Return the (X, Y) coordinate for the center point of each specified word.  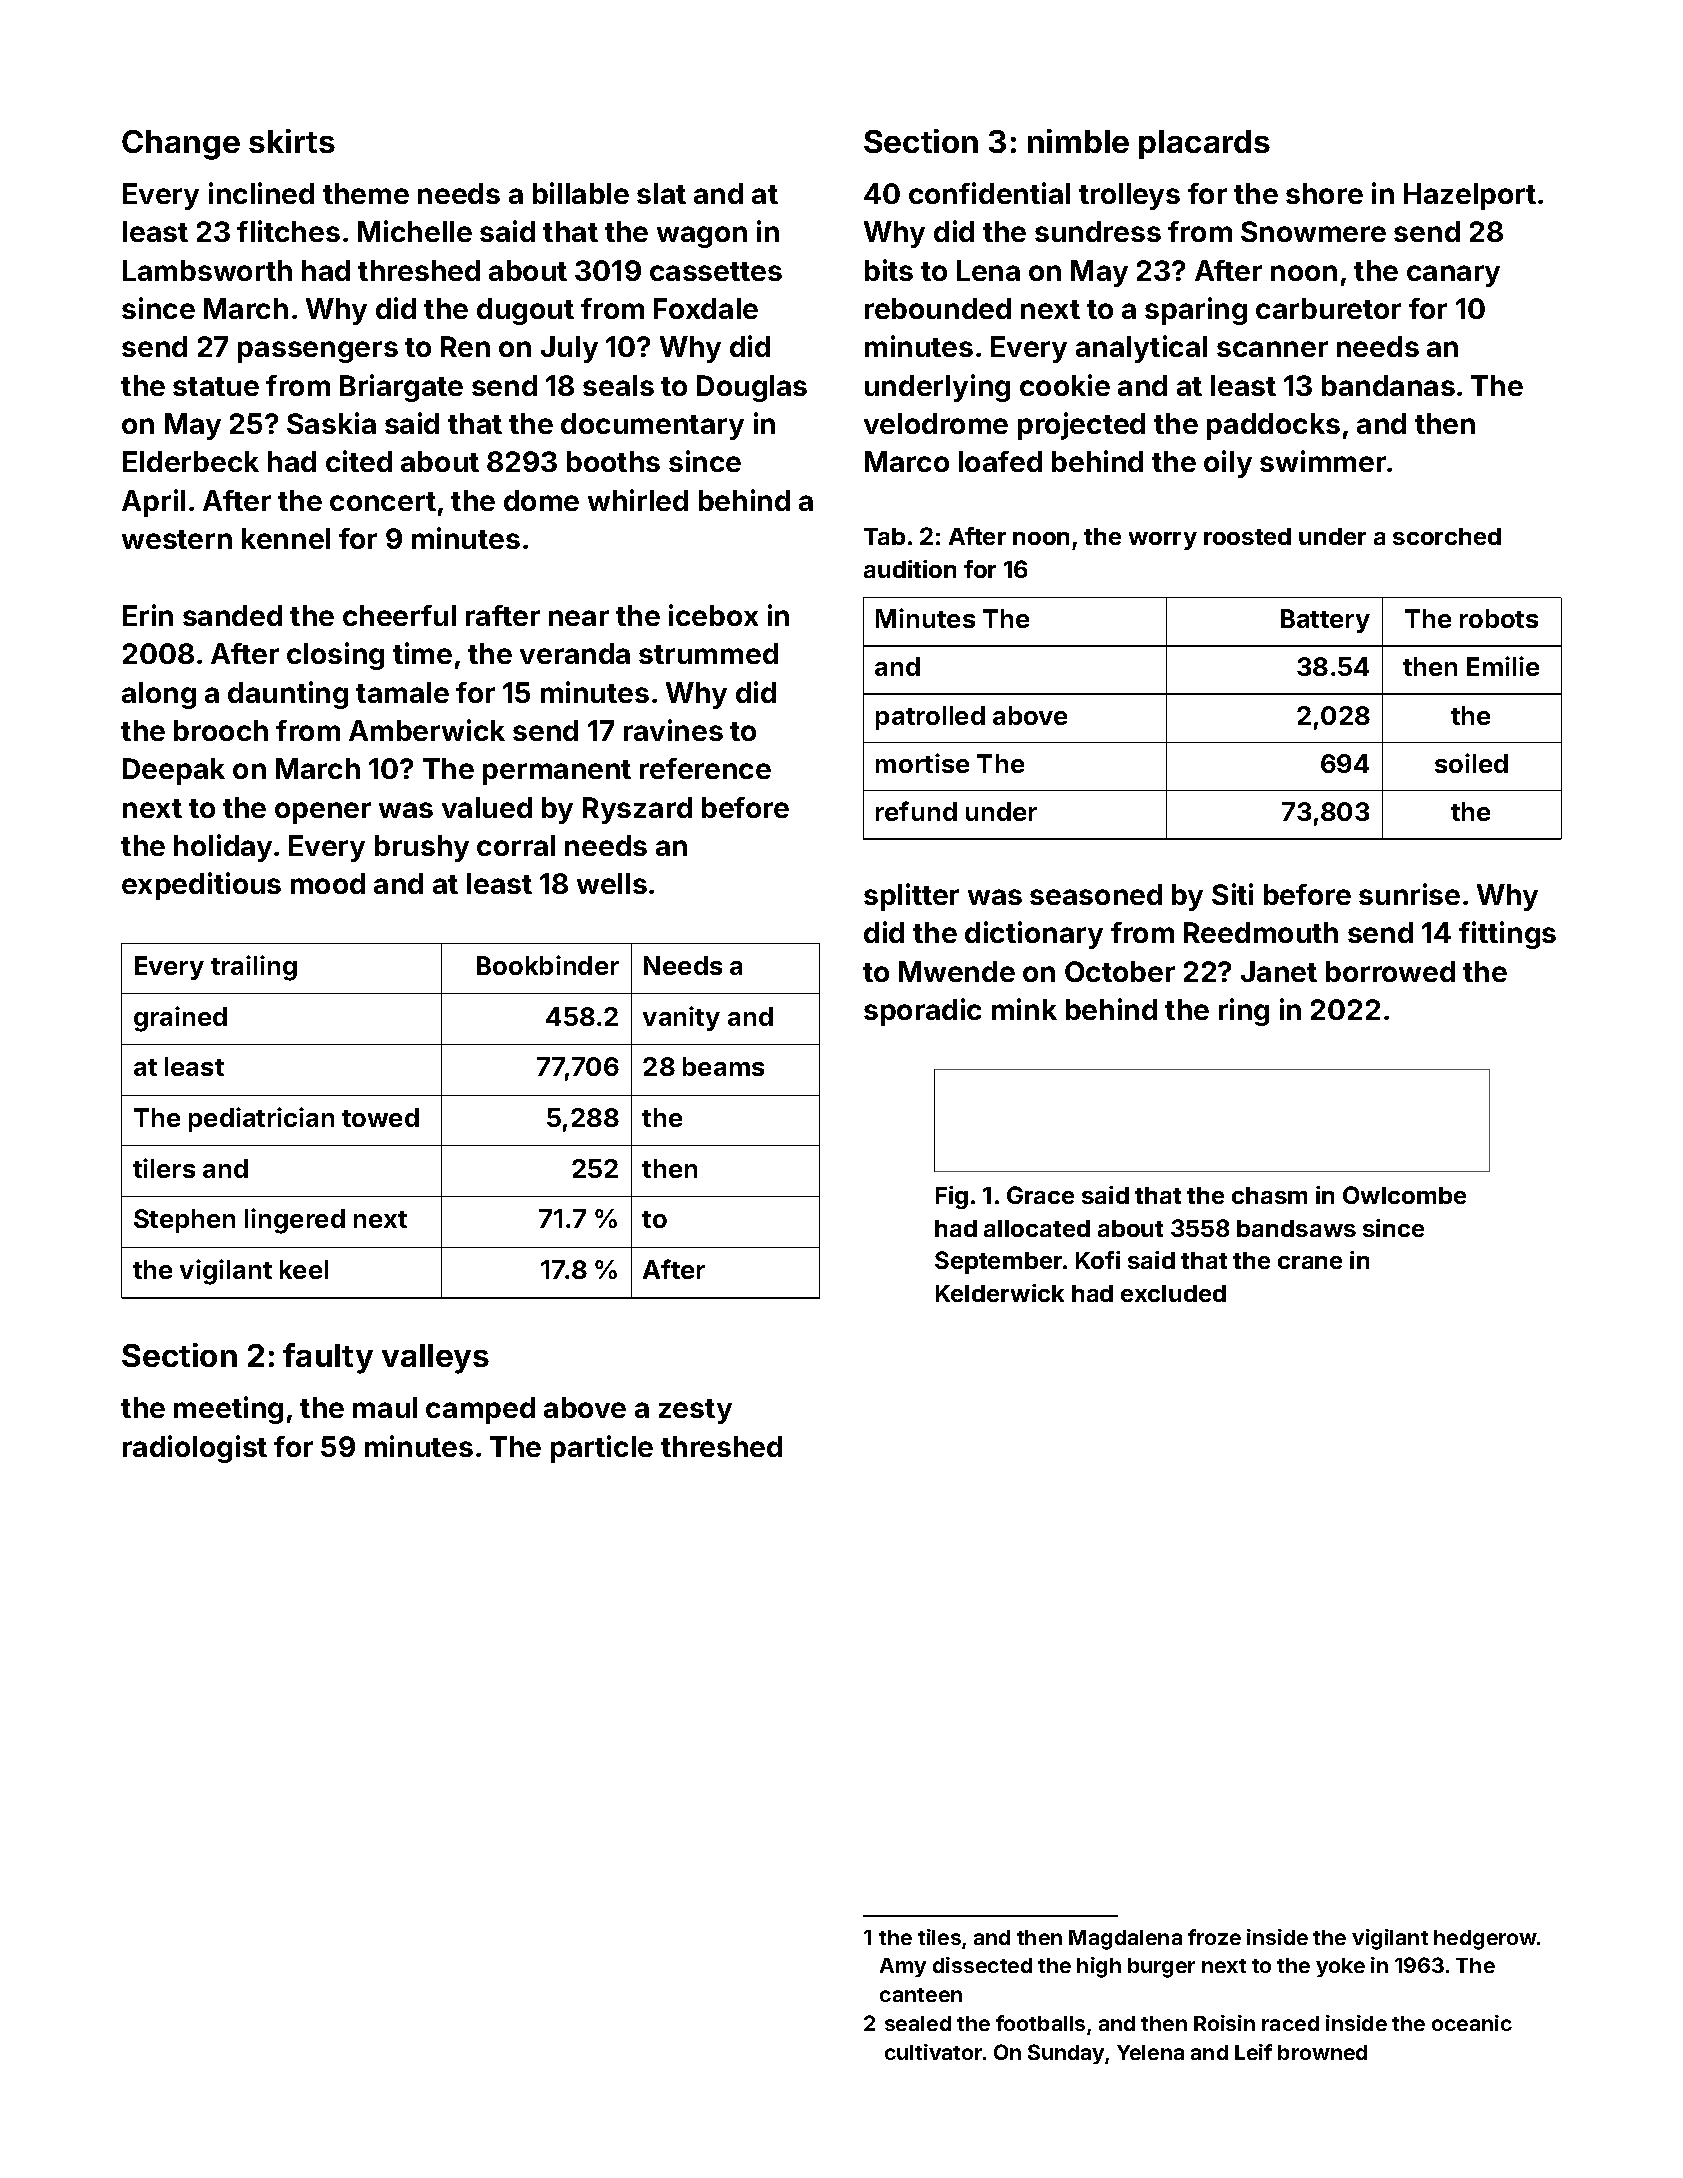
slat (661, 193)
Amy (903, 1967)
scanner (1272, 349)
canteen (921, 1995)
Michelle (415, 231)
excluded (1173, 1293)
